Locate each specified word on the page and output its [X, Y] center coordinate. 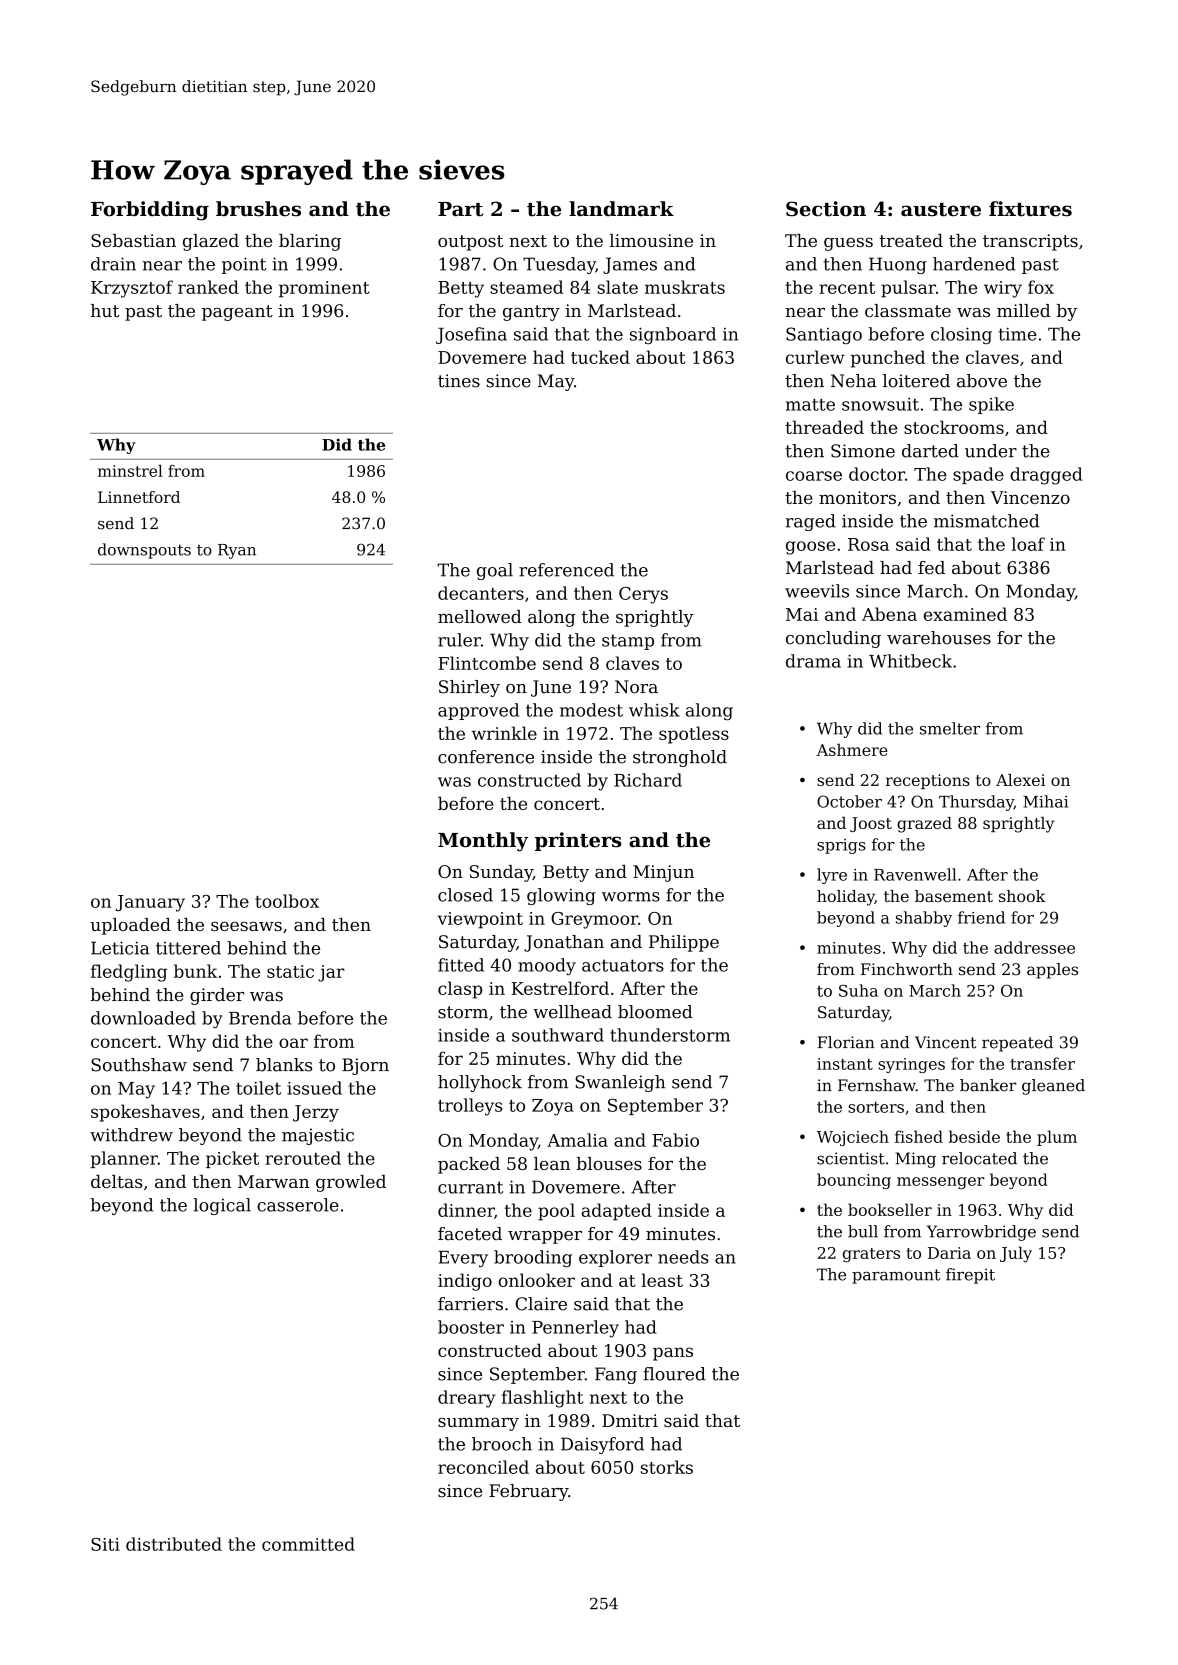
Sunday [501, 873]
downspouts [144, 551]
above [982, 381]
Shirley [469, 688]
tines [459, 381]
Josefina [471, 335]
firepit [970, 1276]
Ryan [237, 551]
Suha [858, 990]
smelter [950, 728]
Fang [616, 1375]
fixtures [1030, 209]
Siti [105, 1544]
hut [105, 311]
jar [331, 973]
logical [222, 1206]
